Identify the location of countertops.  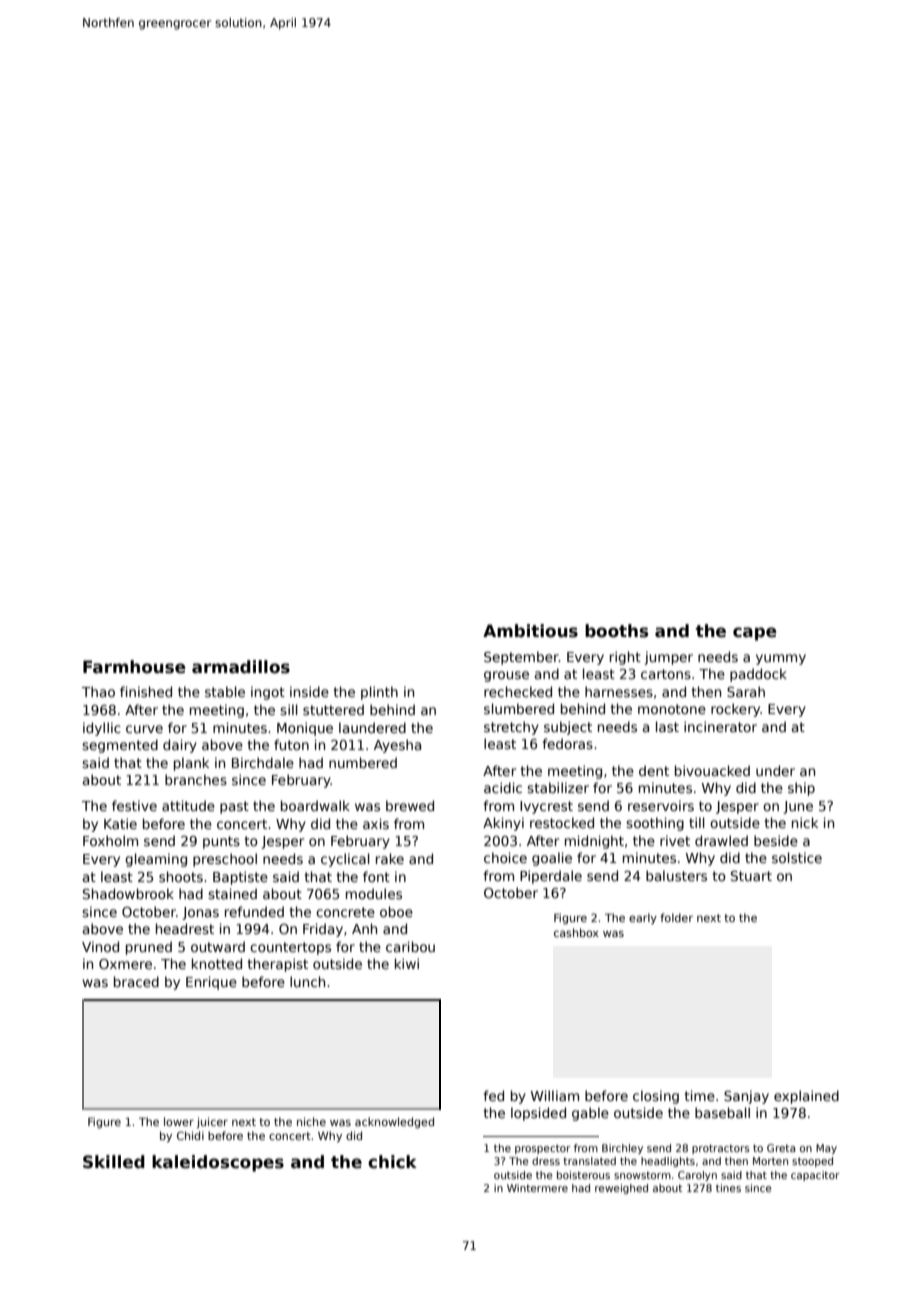
(290, 948).
